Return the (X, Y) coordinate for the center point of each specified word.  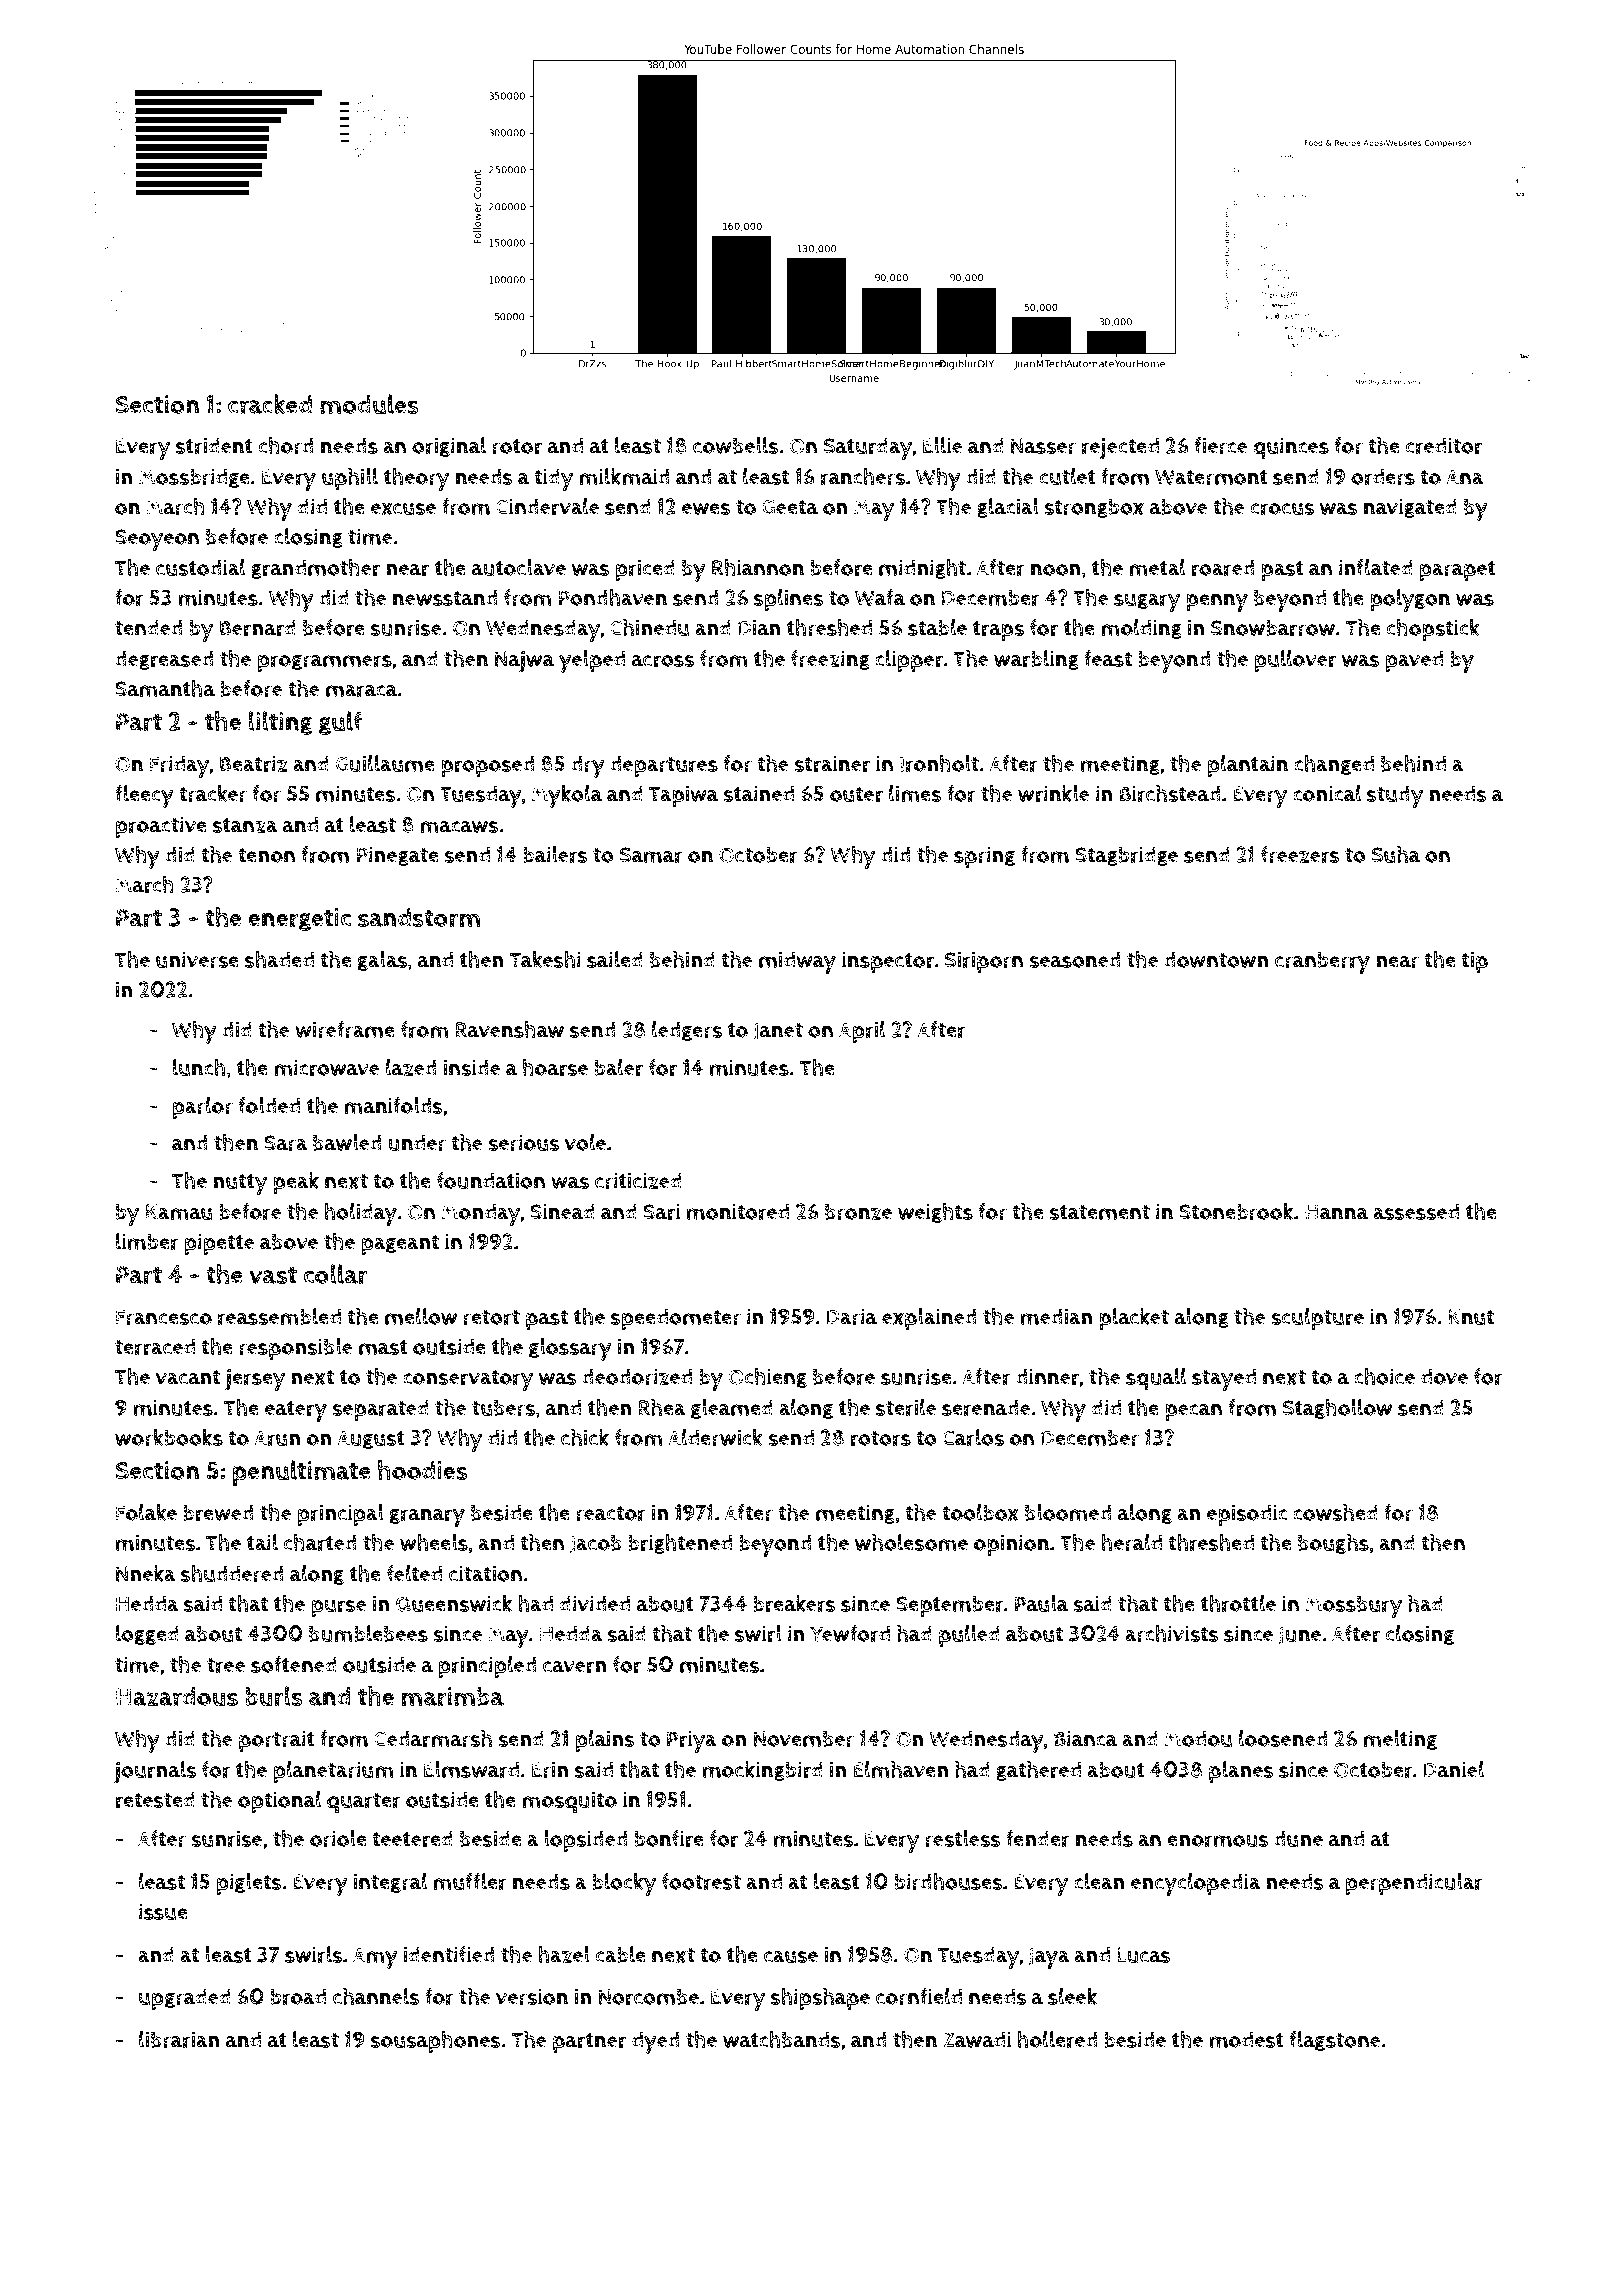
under (417, 1142)
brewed (218, 1512)
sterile (906, 1407)
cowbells (736, 445)
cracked (270, 404)
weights (935, 1213)
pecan (1193, 1412)
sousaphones (436, 2042)
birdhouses (949, 1881)
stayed (1224, 1379)
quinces (1291, 448)
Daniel (1453, 1769)
